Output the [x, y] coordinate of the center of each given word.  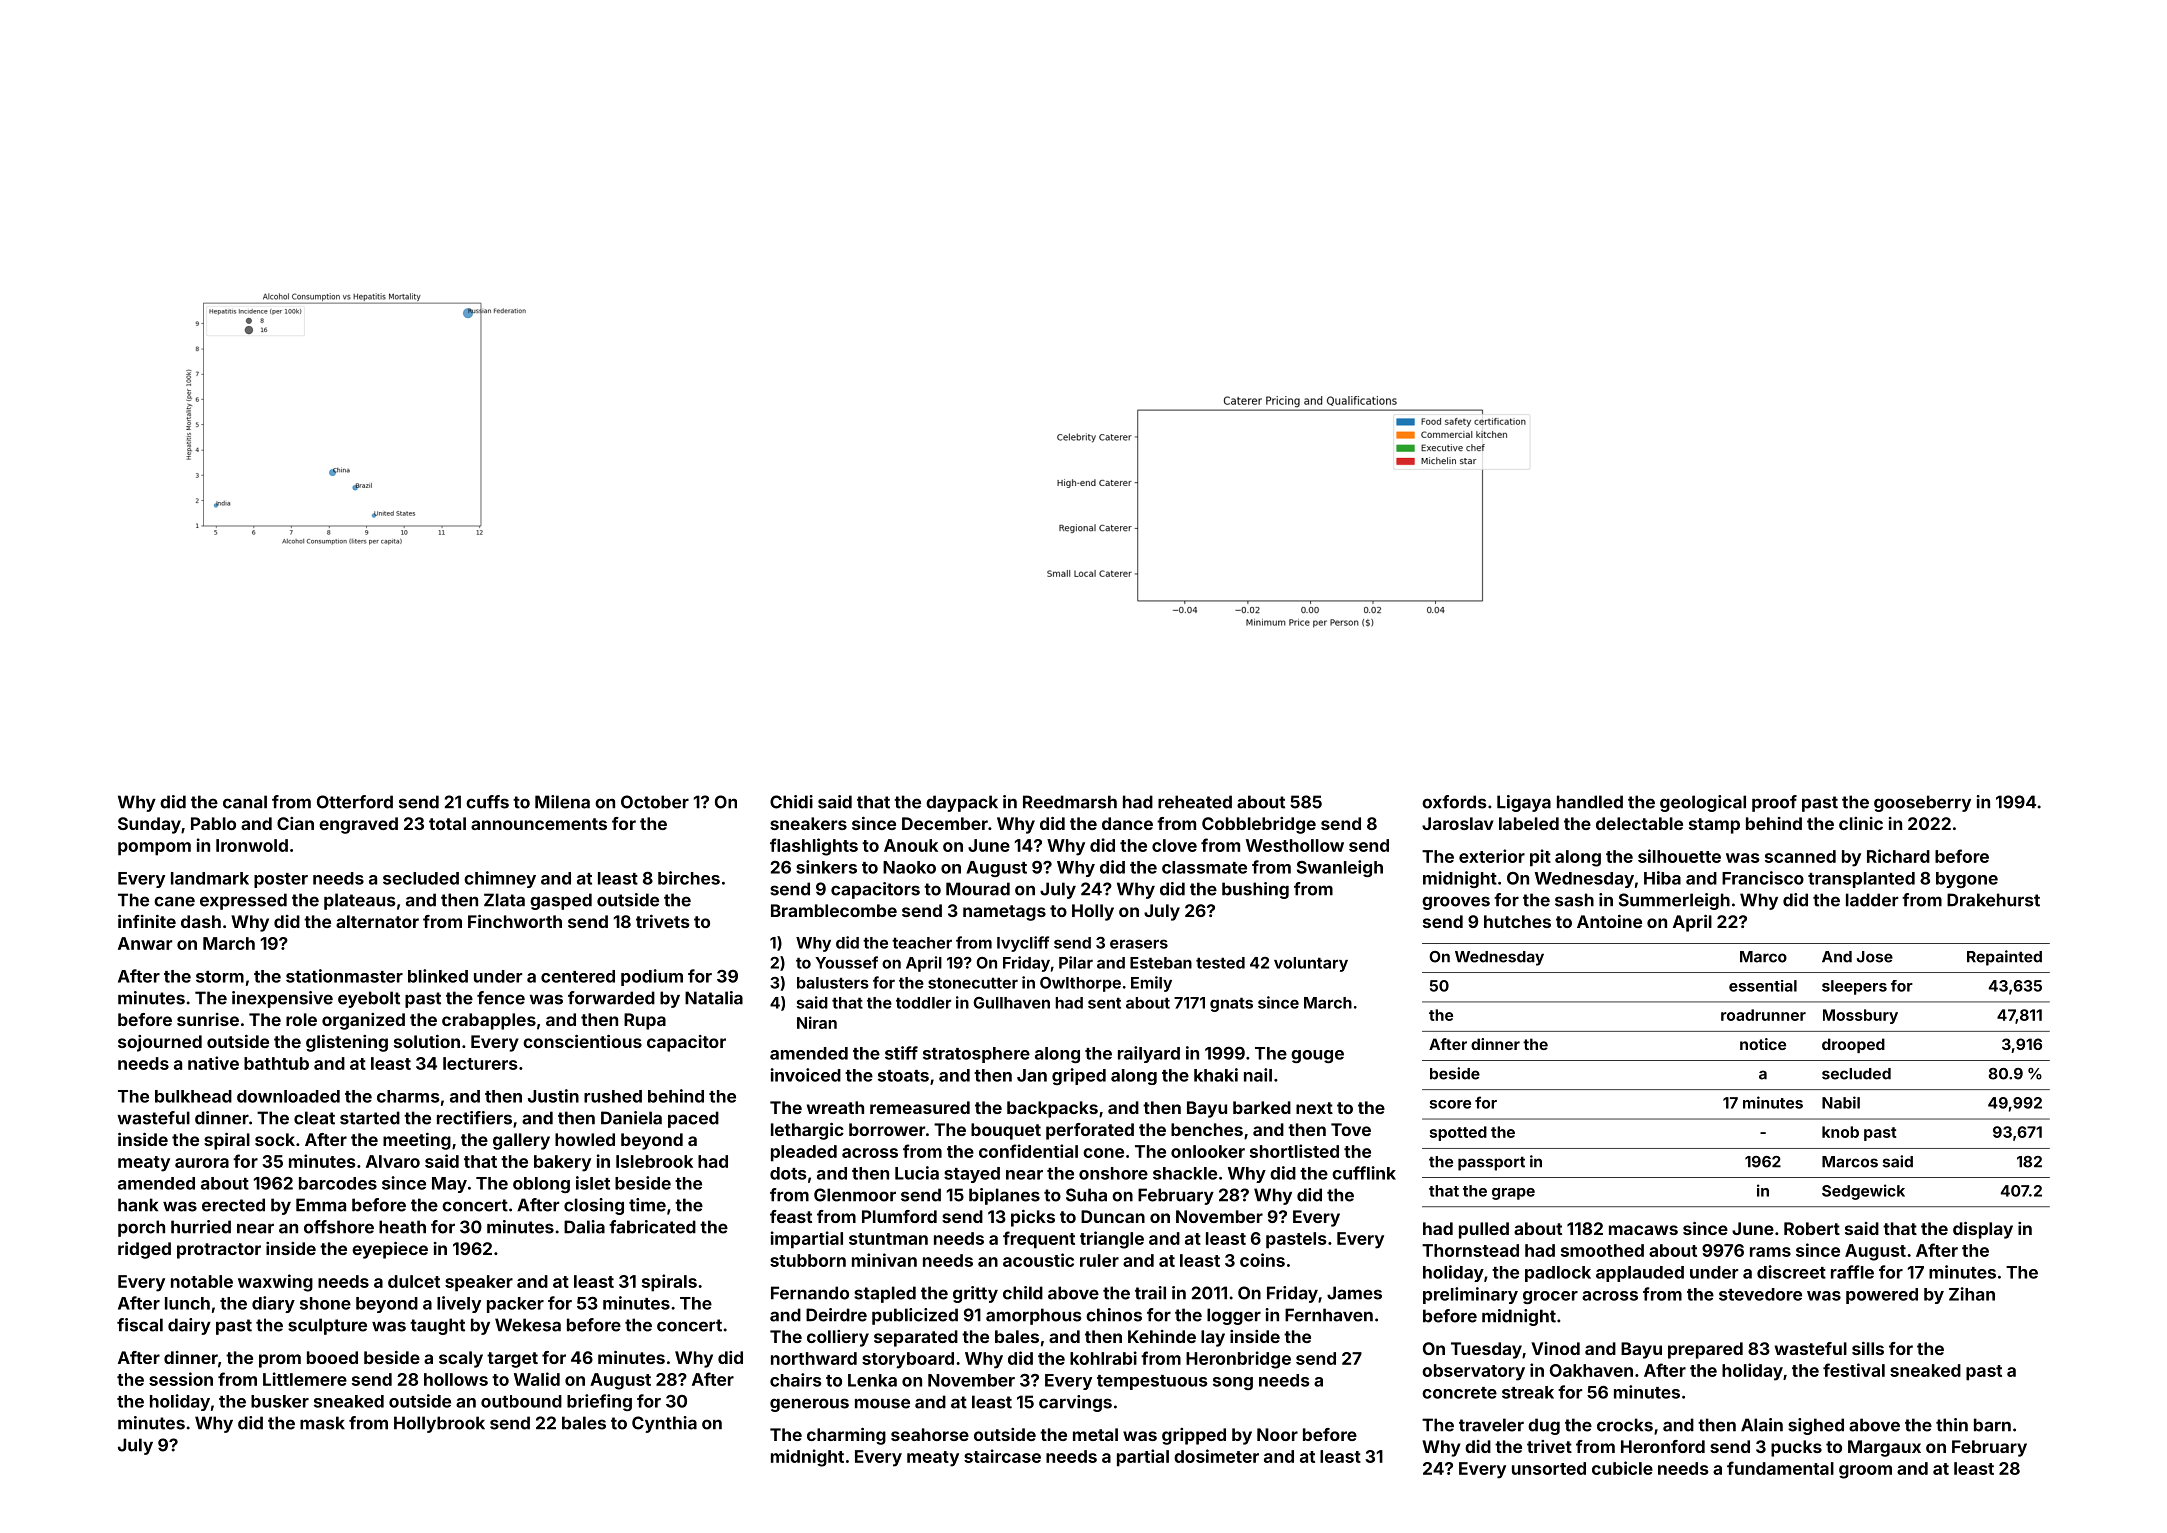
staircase [1002, 1456]
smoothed [1602, 1250]
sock [275, 1139]
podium [652, 977]
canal [245, 802]
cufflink [1364, 1173]
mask [322, 1423]
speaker [479, 1283]
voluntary [1311, 964]
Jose [1875, 957]
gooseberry [1922, 803]
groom [1865, 1472]
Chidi [791, 802]
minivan [884, 1260]
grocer [1550, 1297]
